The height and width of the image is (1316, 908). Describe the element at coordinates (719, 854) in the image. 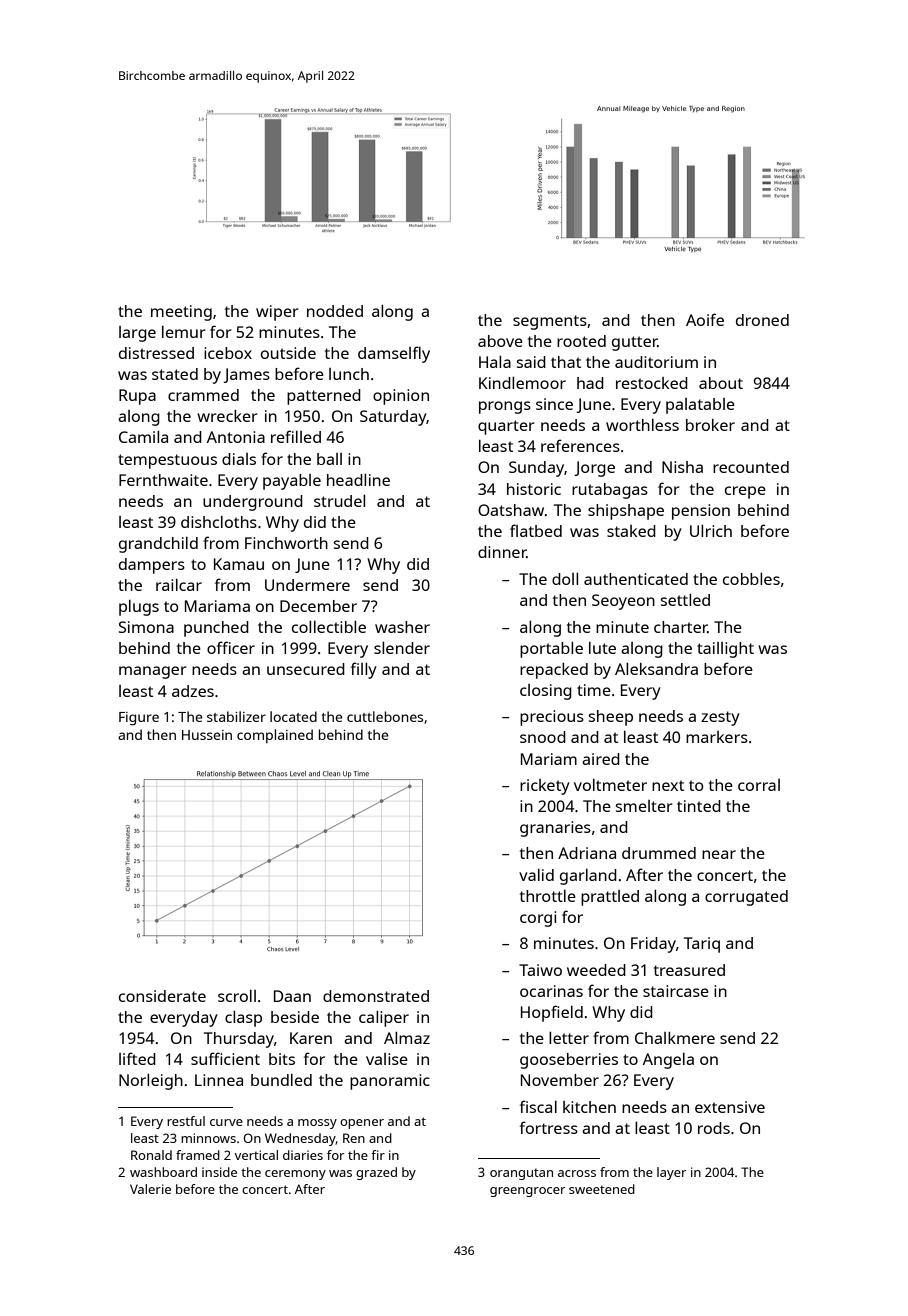

I see `near` at that location.
